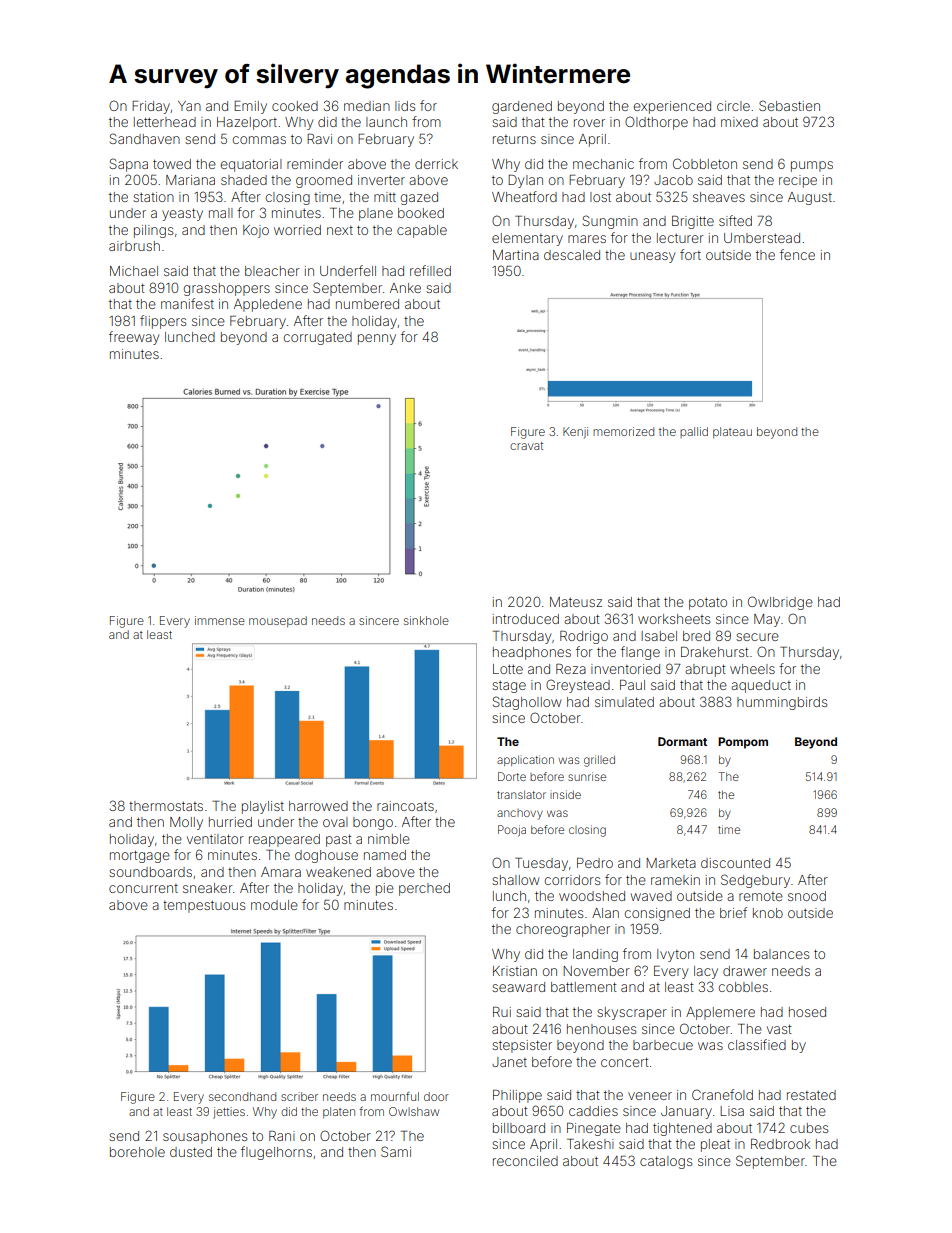 The width and height of the image is (952, 1233). What do you see at coordinates (521, 794) in the image?
I see `translator` at bounding box center [521, 794].
